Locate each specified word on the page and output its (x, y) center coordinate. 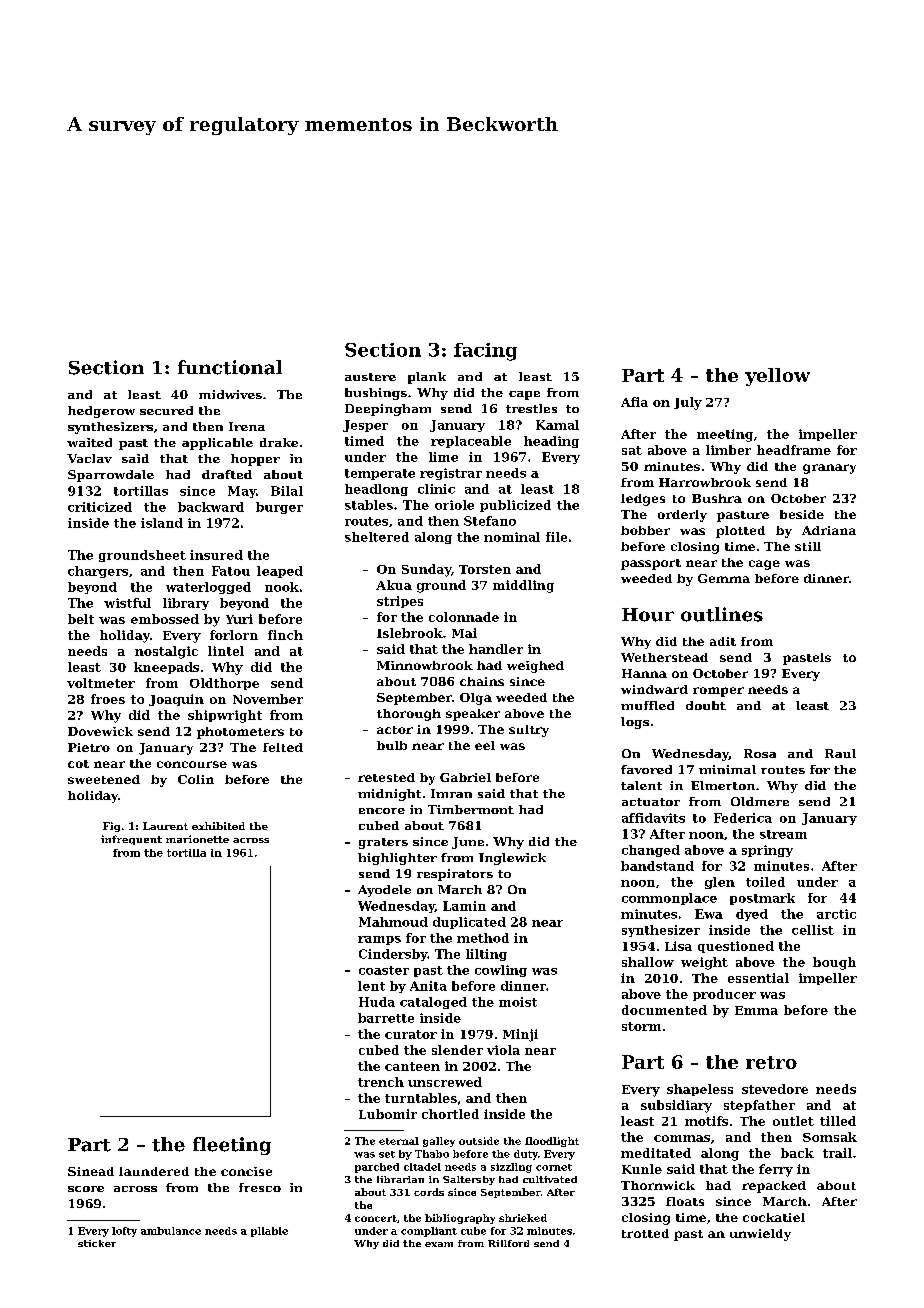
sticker (97, 1243)
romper (718, 692)
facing (485, 352)
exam (439, 1244)
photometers (240, 733)
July (688, 403)
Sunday (426, 570)
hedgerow (101, 412)
